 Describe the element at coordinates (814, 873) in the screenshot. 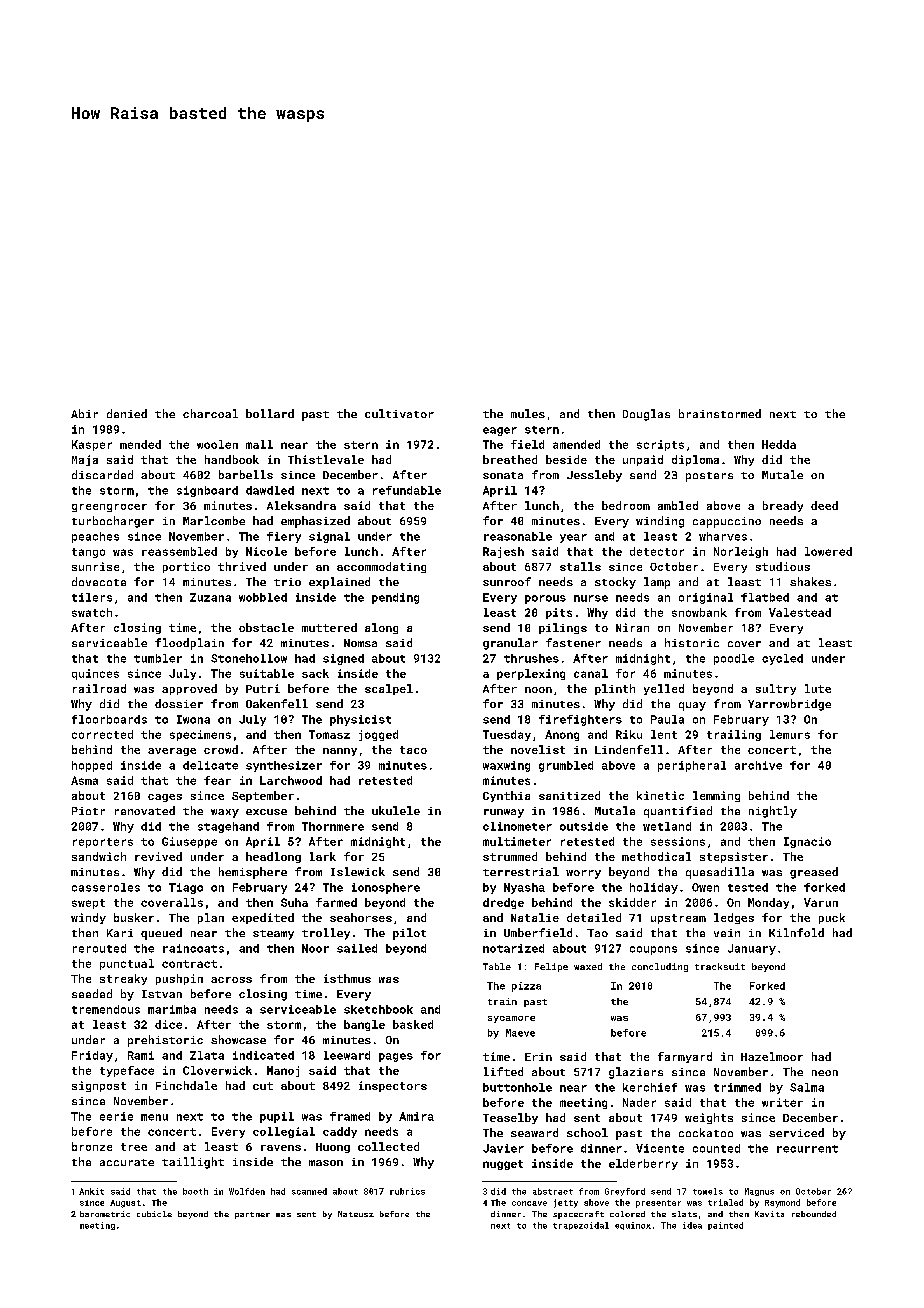

I see `greased` at that location.
